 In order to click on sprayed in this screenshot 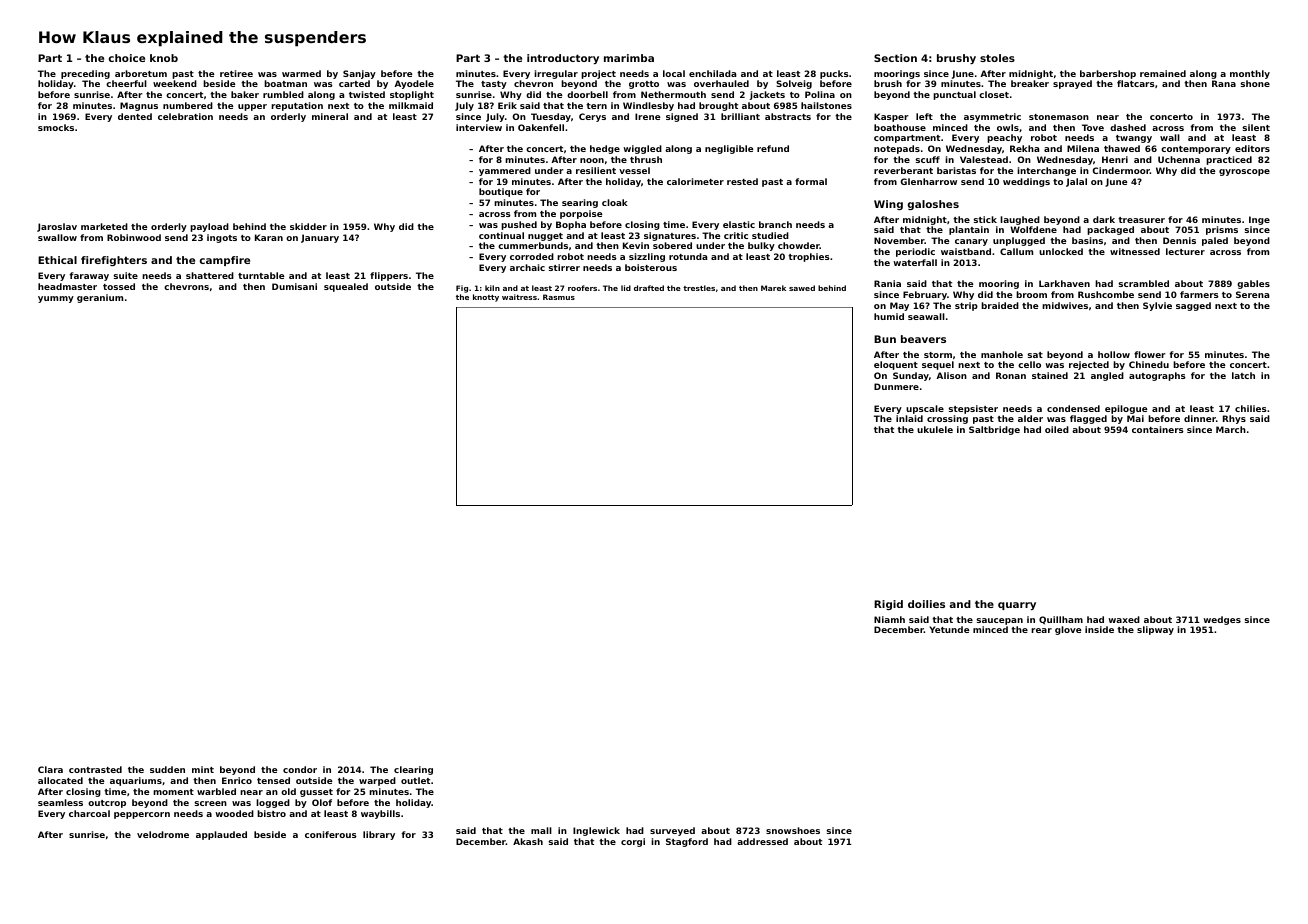, I will do `click(1072, 84)`.
